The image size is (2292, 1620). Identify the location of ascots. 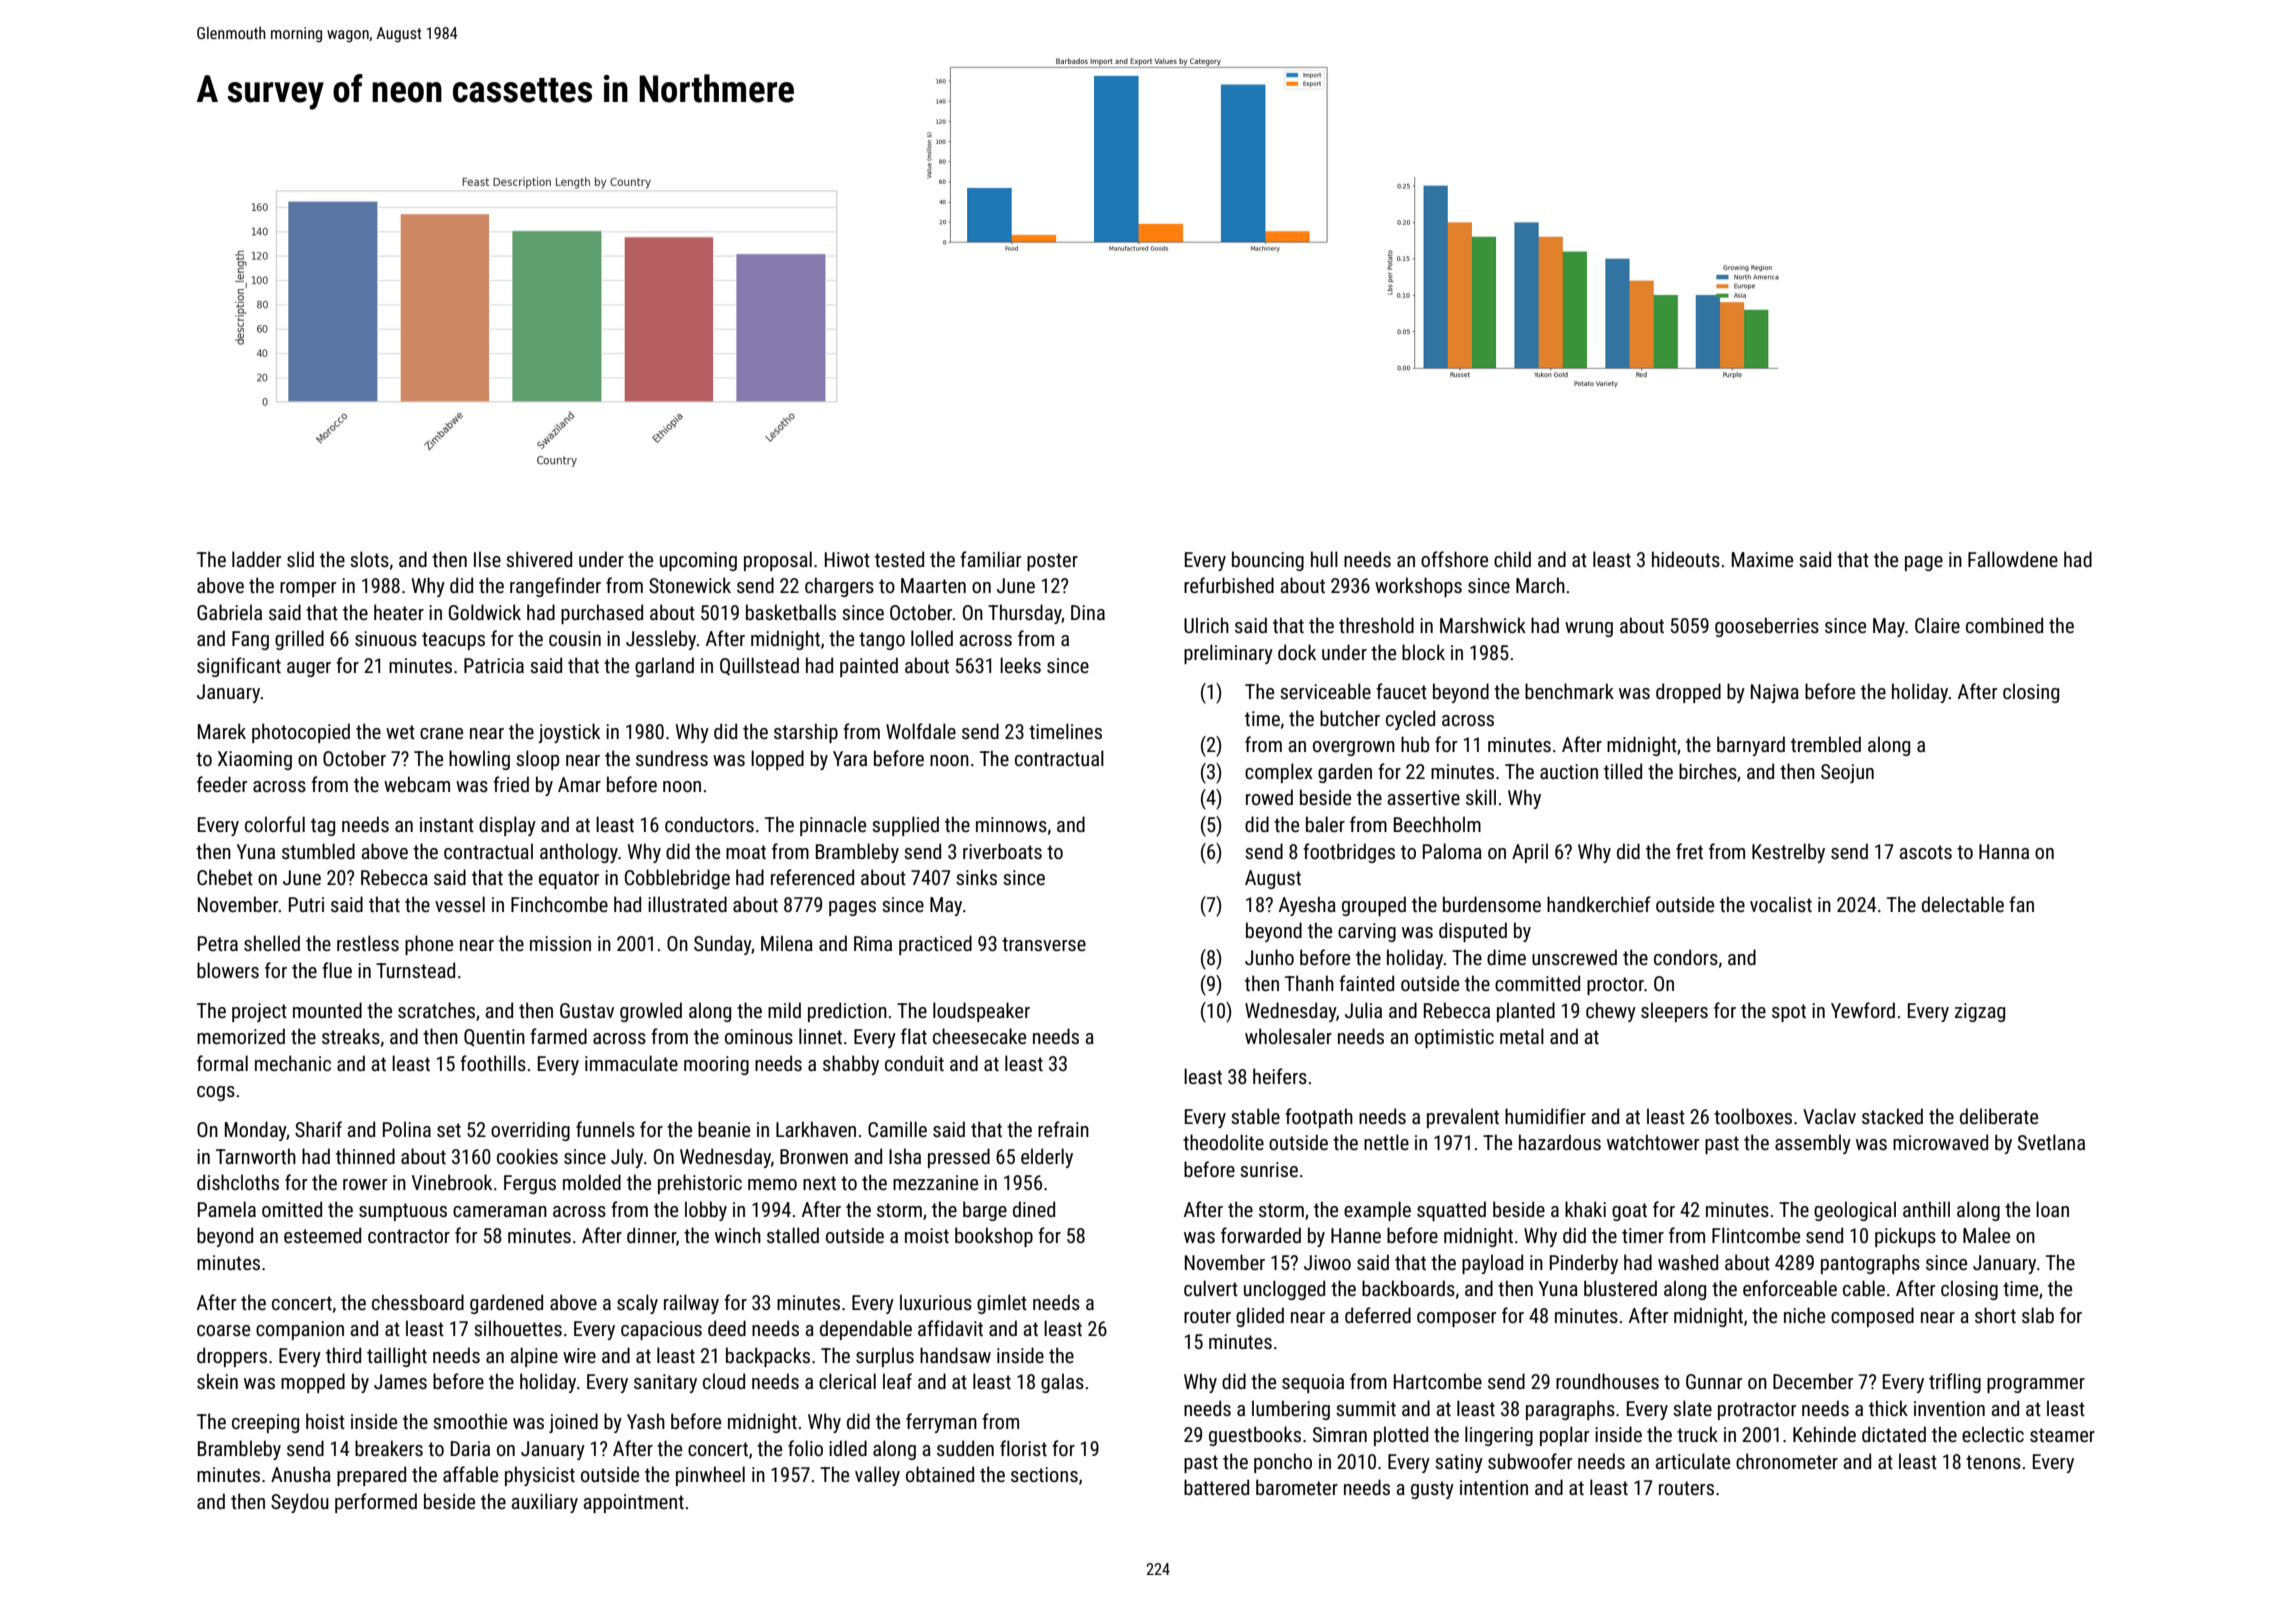
(1925, 852).
